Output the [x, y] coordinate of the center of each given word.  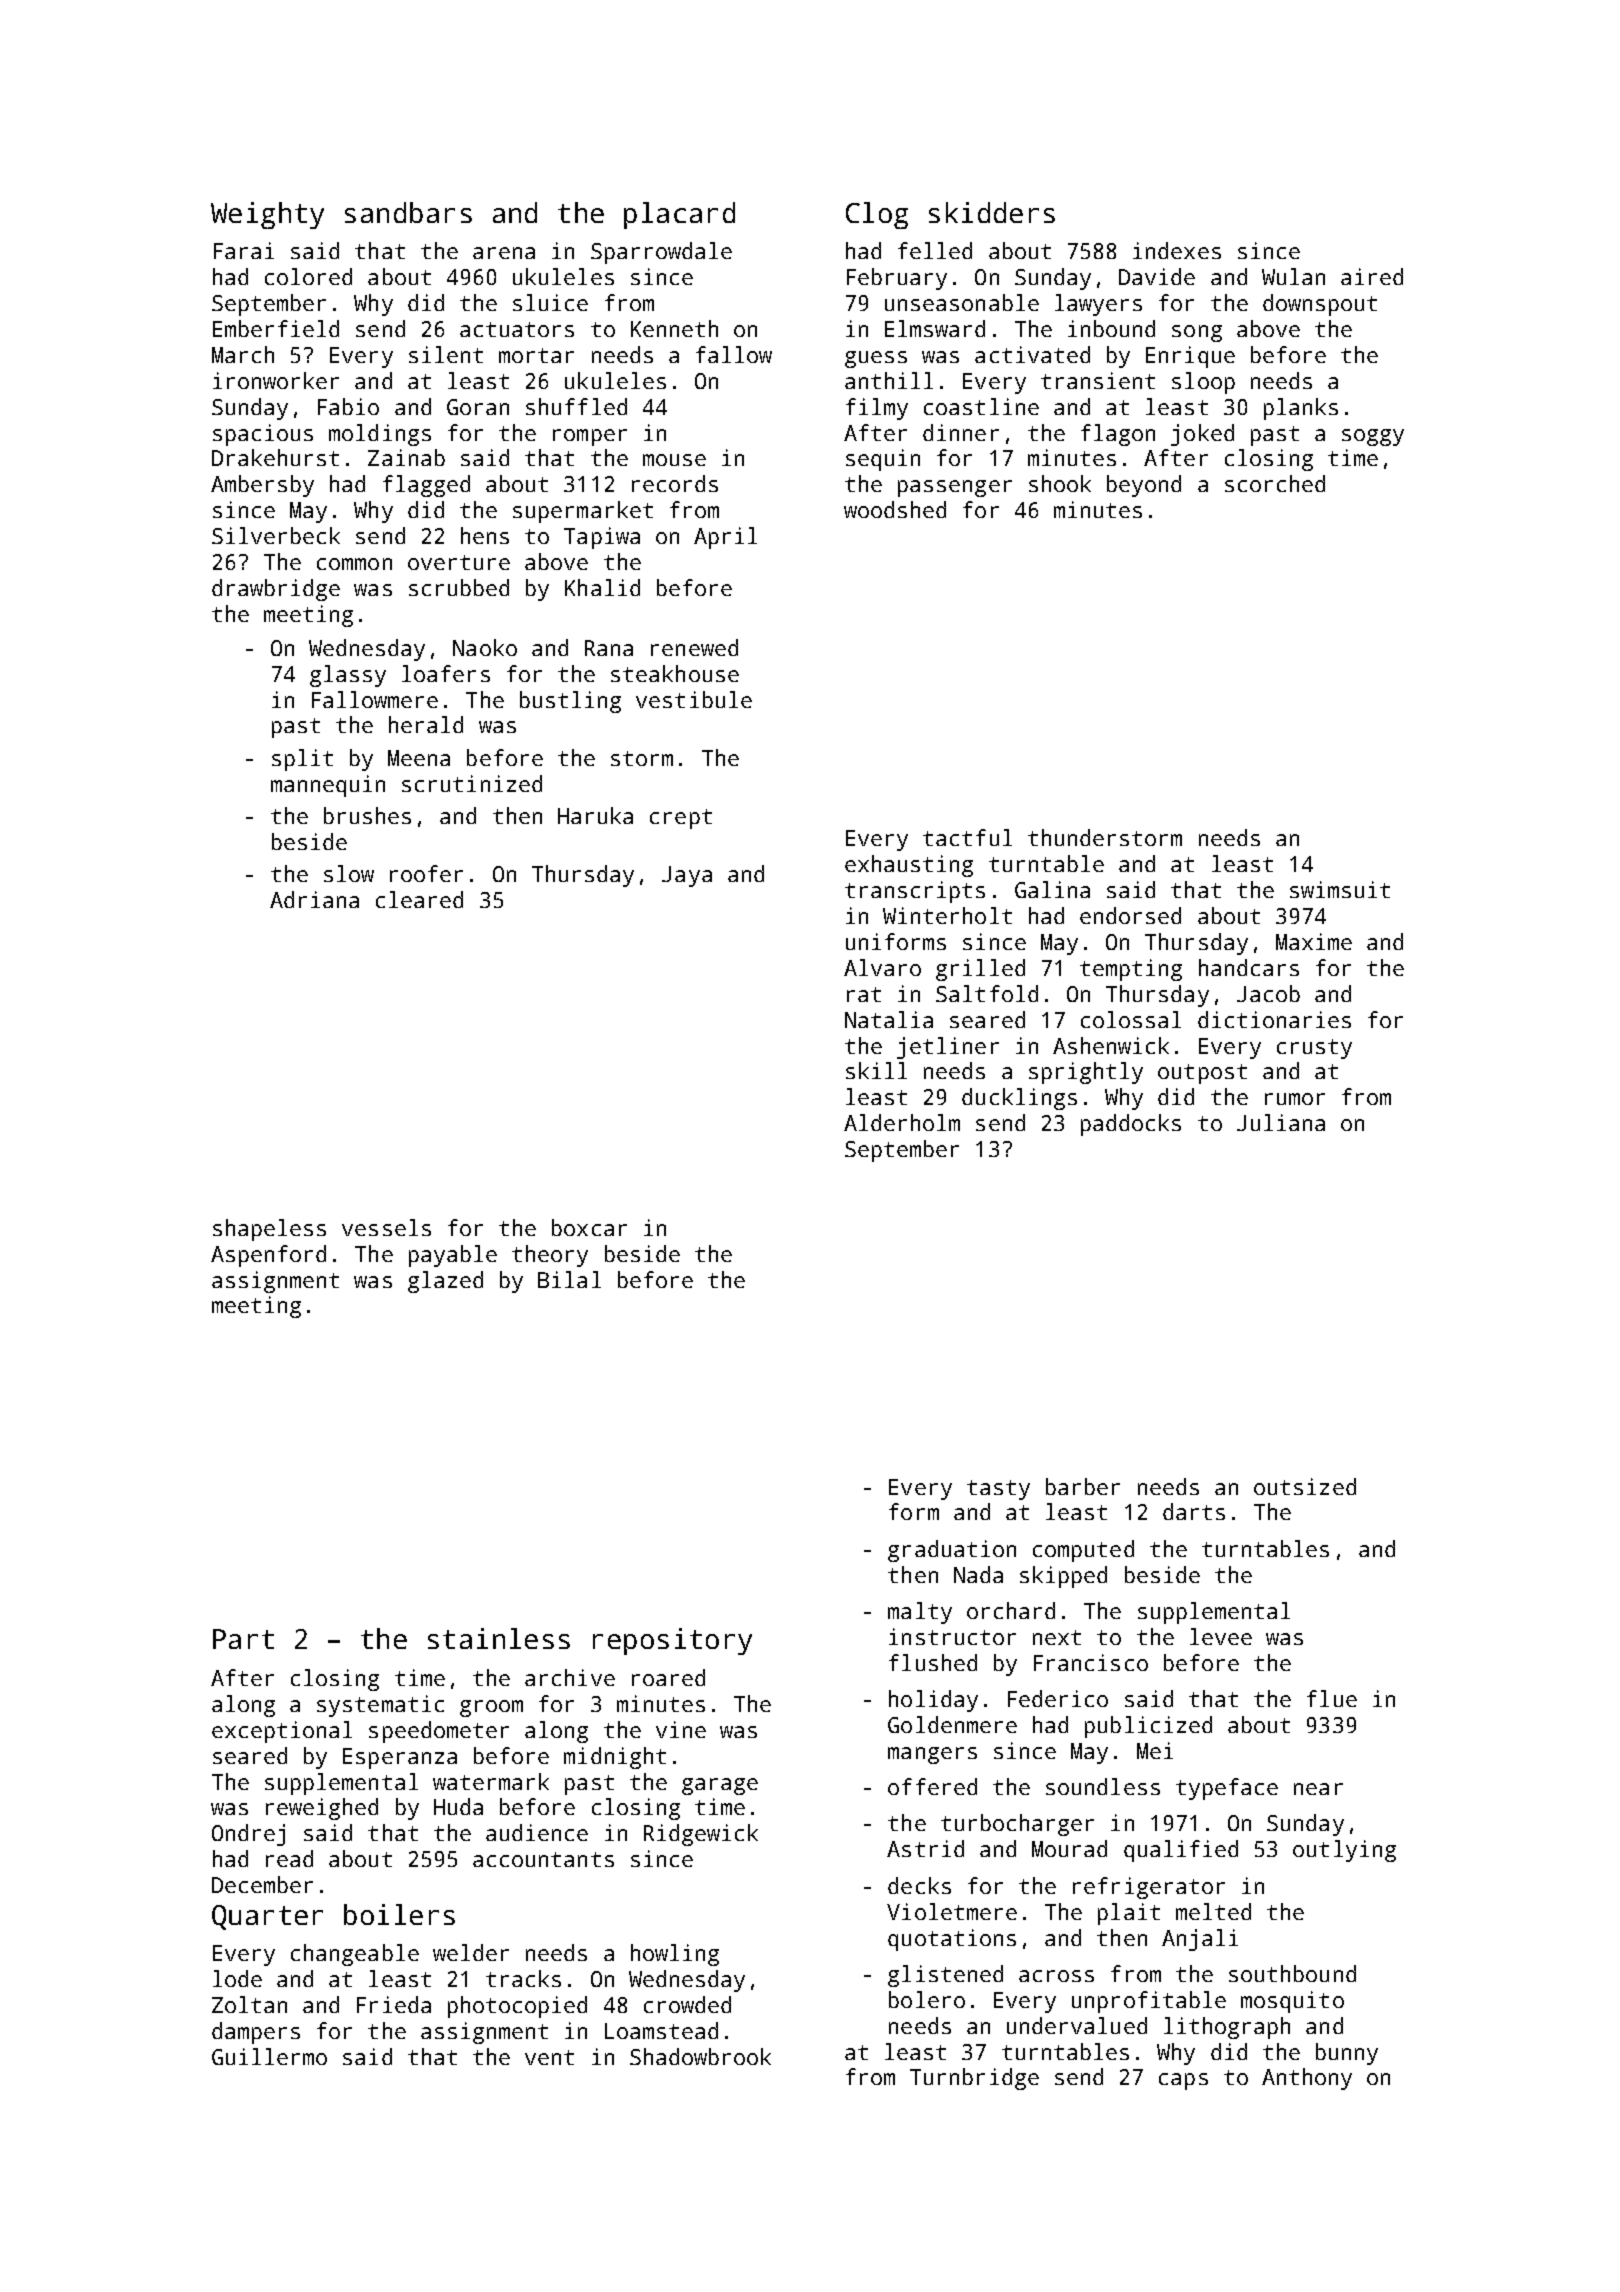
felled [935, 250]
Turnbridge [974, 2079]
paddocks [1131, 1125]
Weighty [267, 215]
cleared [419, 899]
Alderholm [902, 1122]
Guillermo [269, 2056]
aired [1372, 276]
